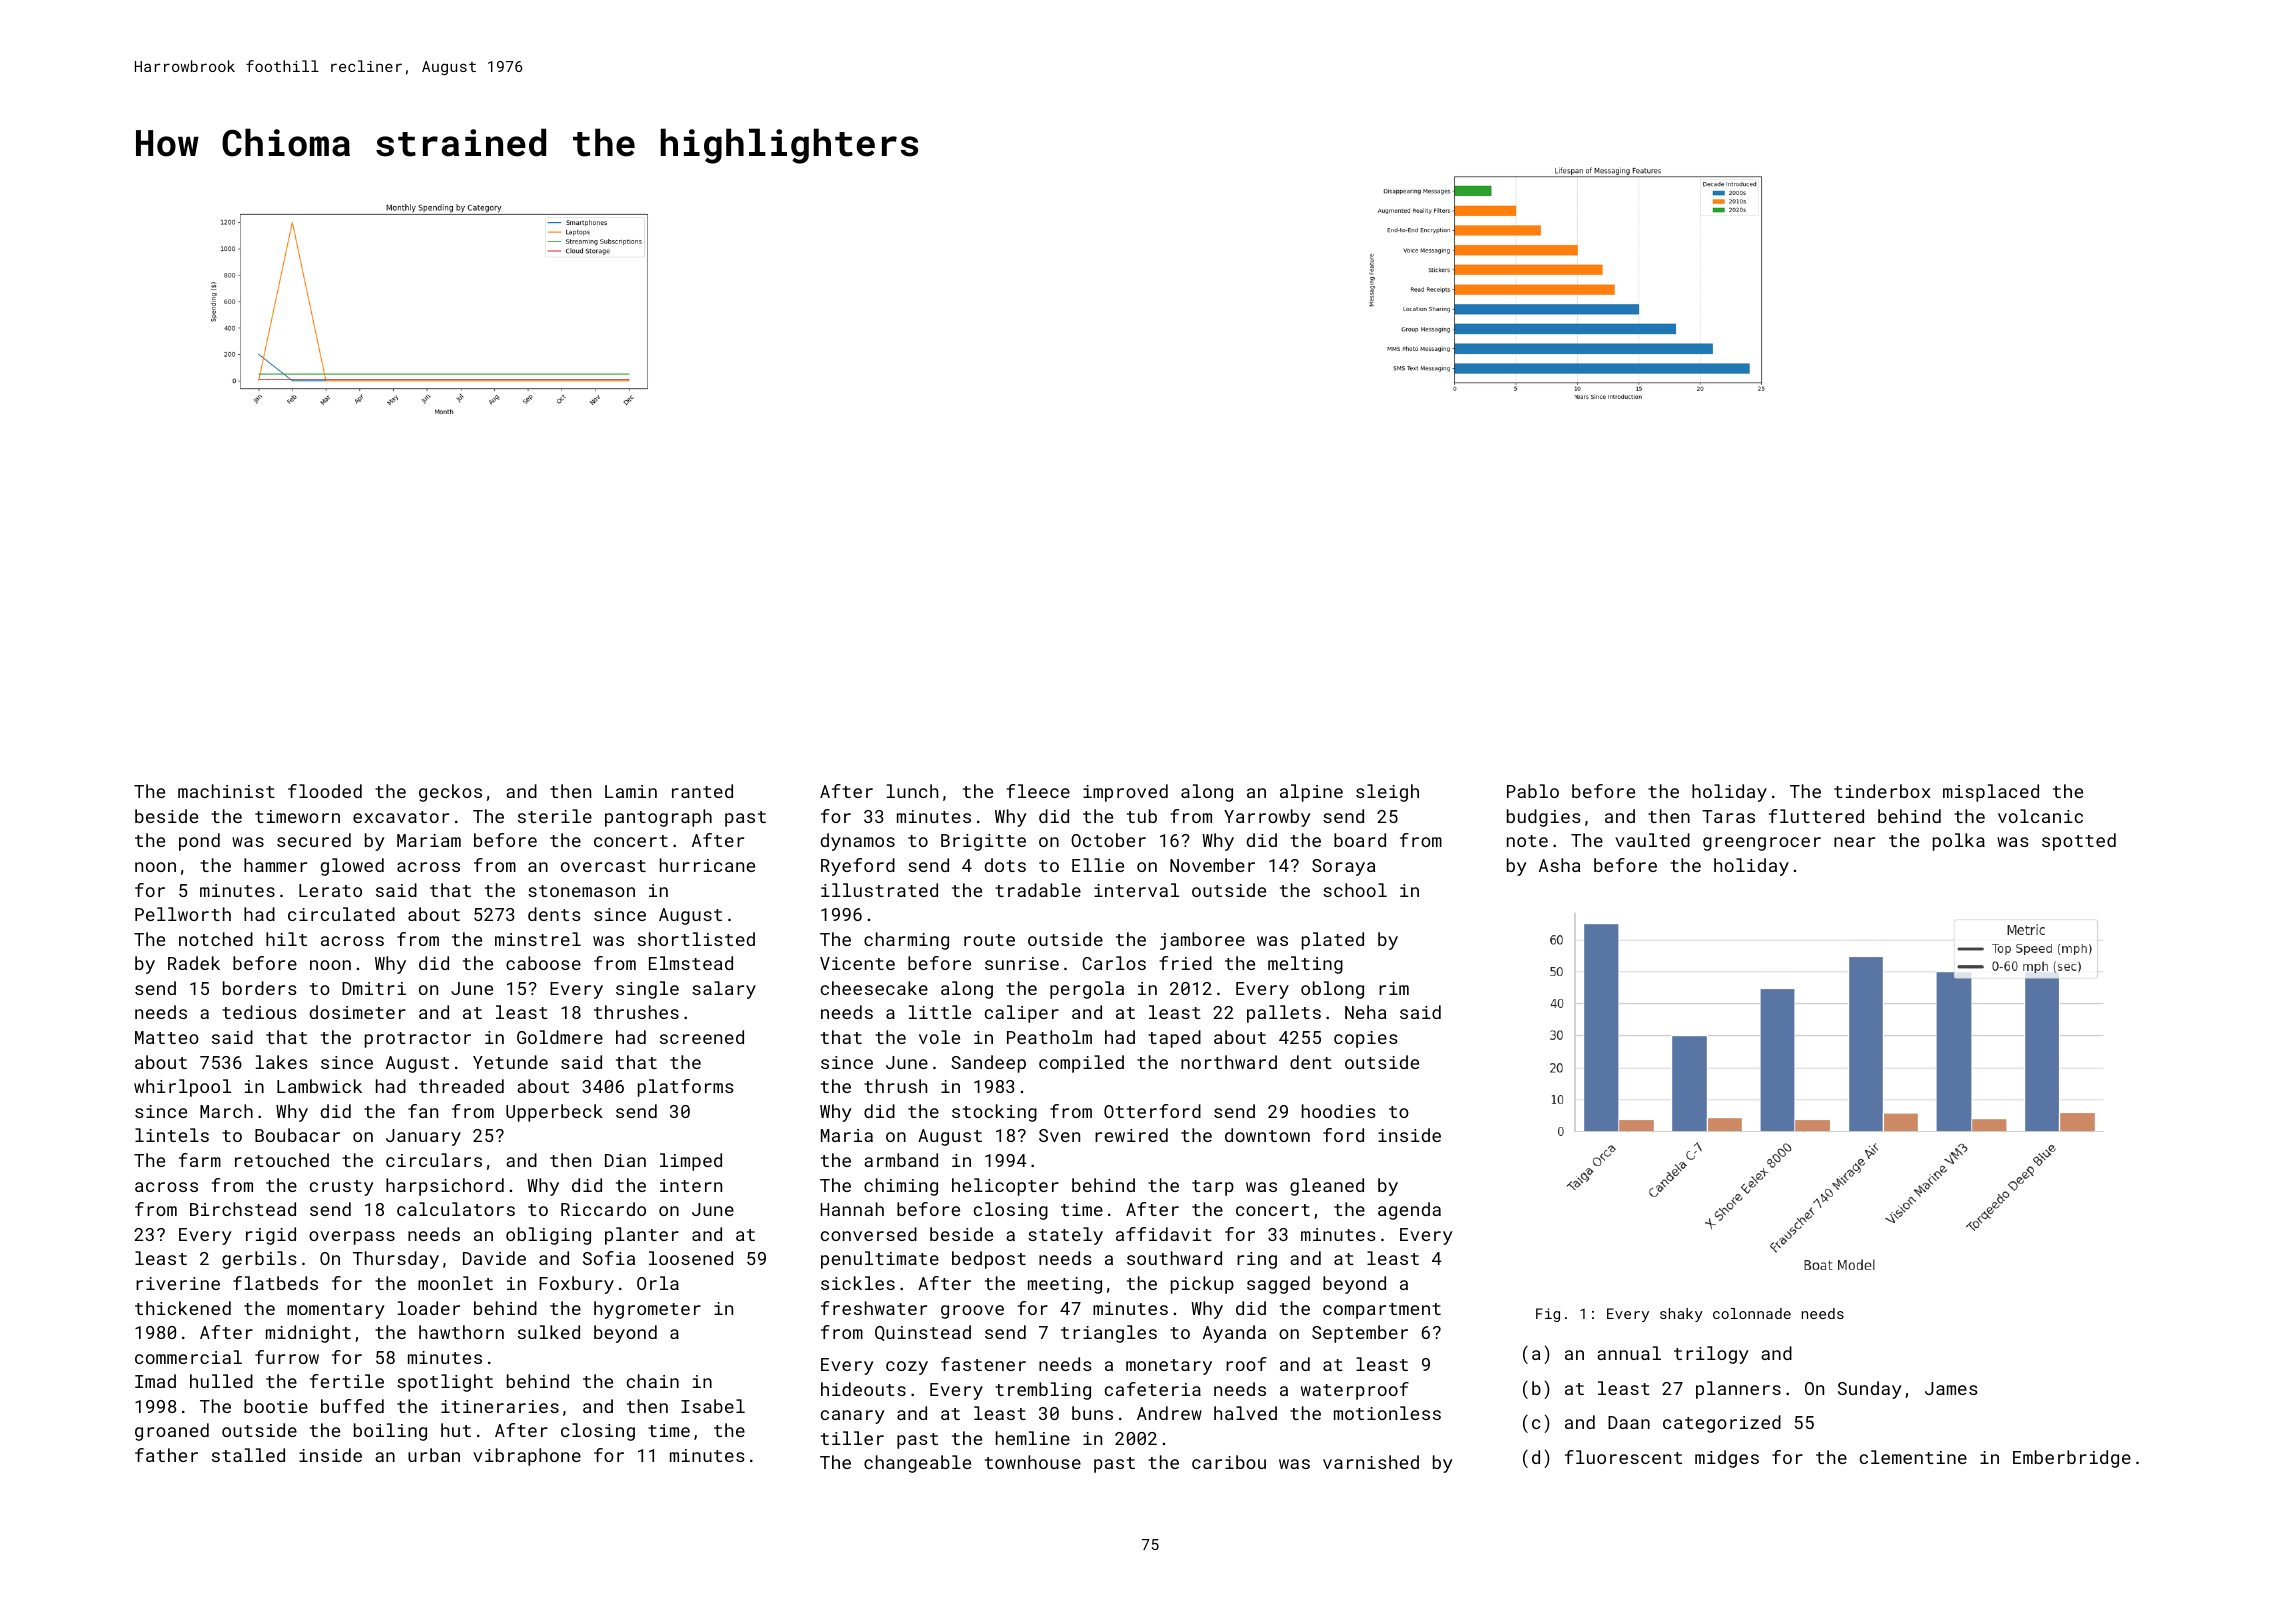  Describe the element at coordinates (1752, 1313) in the screenshot. I see `colonnade` at that location.
